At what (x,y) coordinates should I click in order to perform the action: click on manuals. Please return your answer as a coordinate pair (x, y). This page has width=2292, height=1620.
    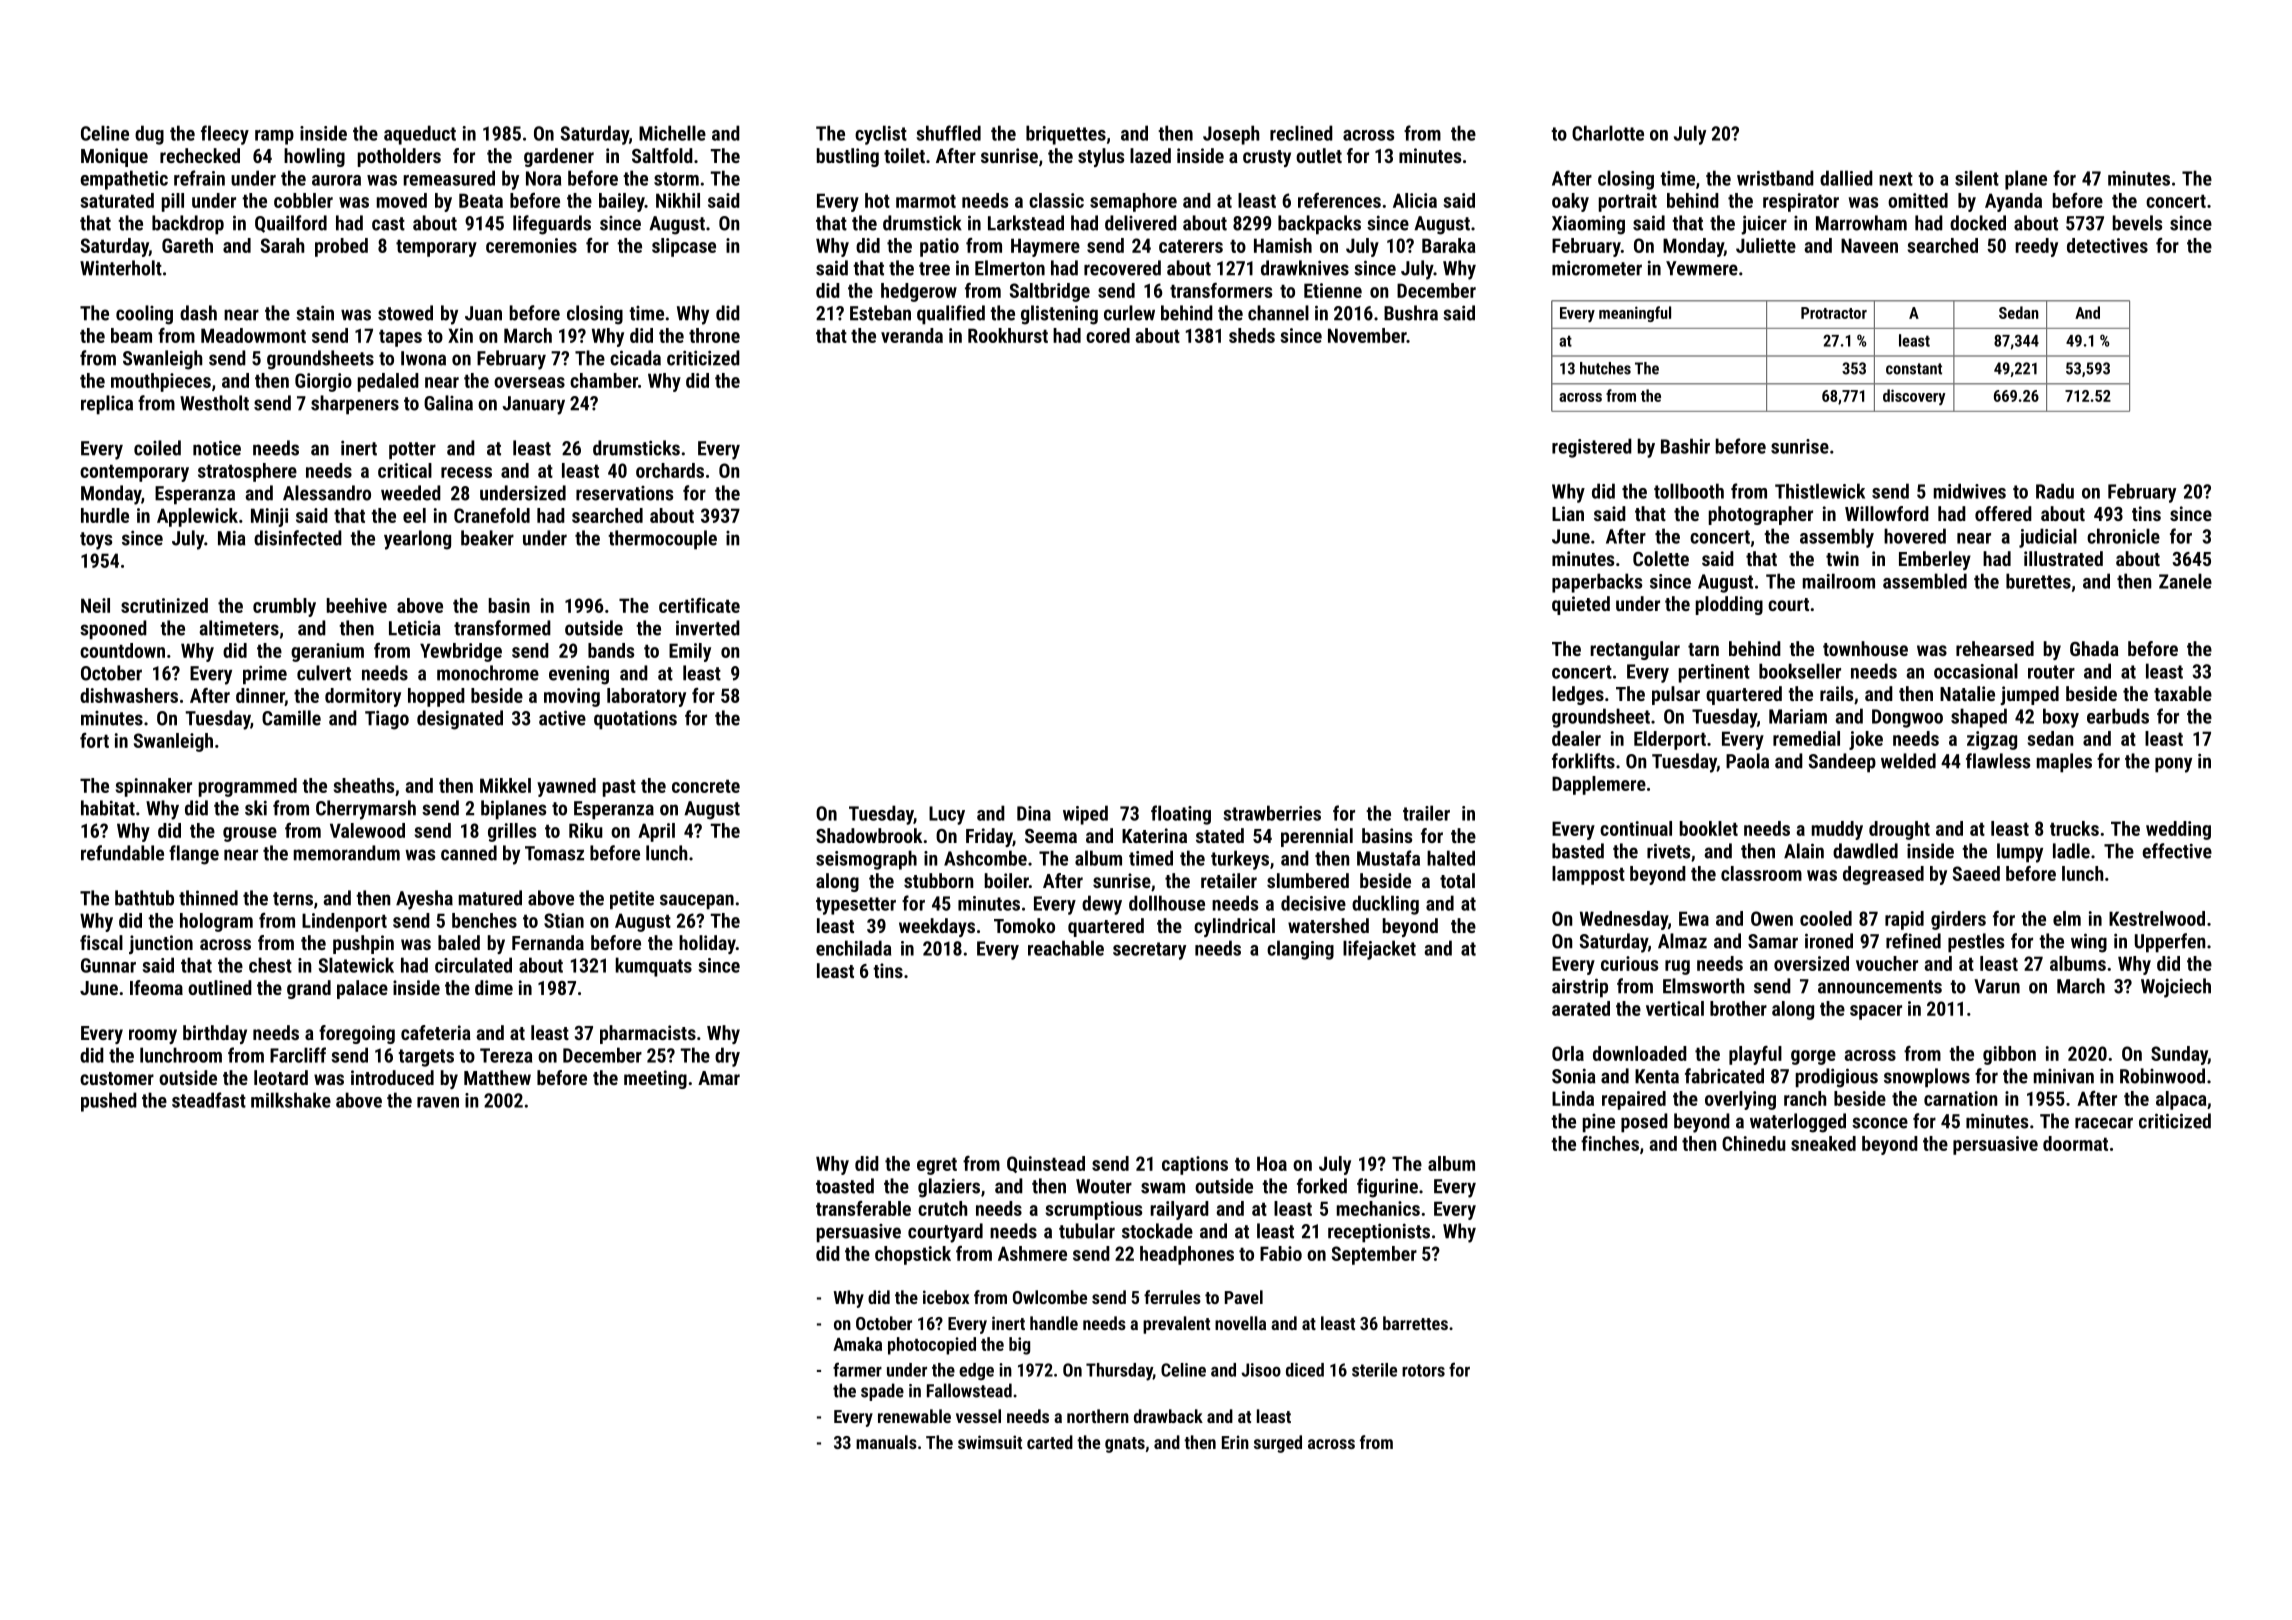
    Looking at the image, I should click on (886, 1442).
